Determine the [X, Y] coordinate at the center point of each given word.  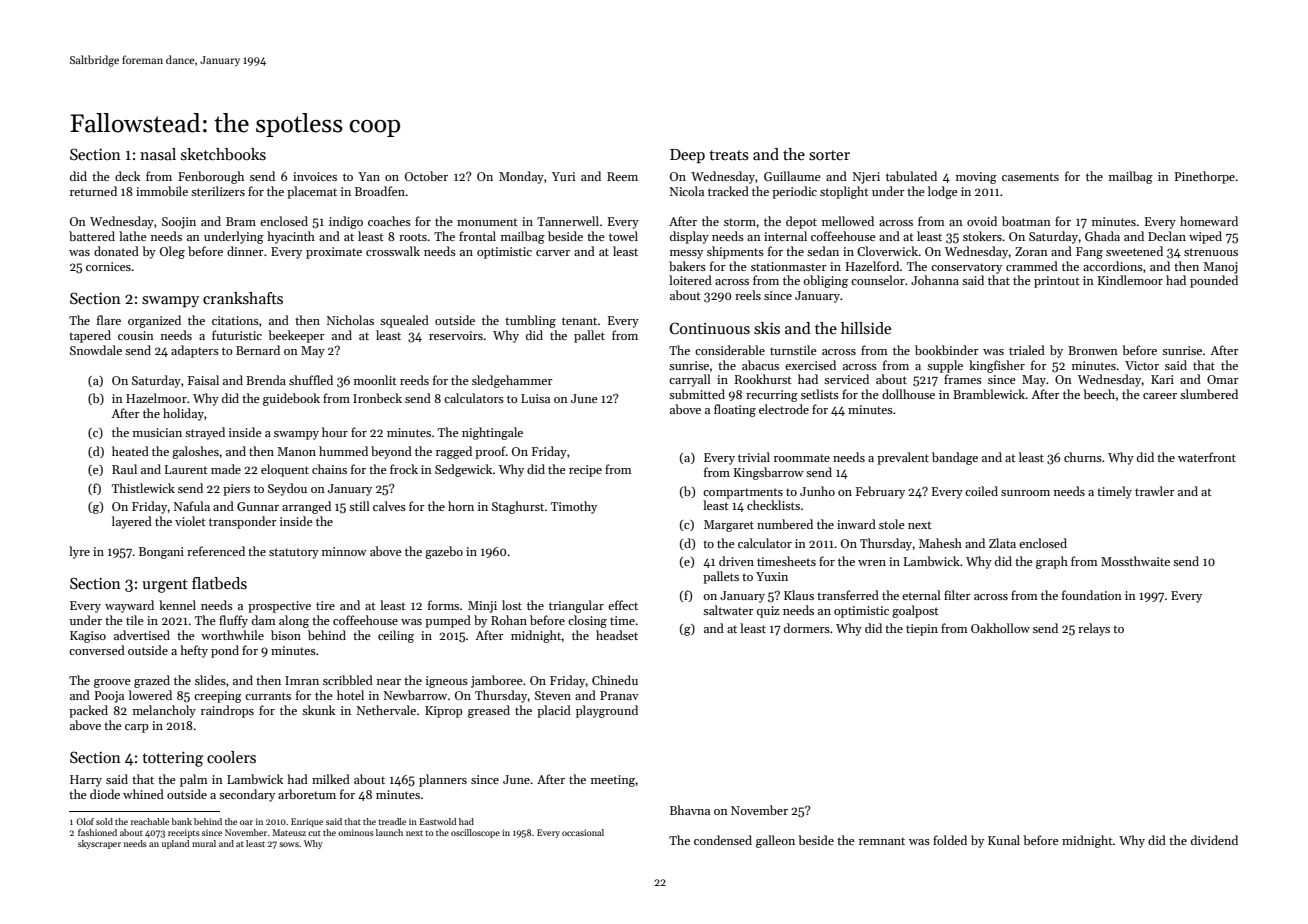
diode [105, 794]
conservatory [966, 268]
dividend [1214, 840]
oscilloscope [475, 833]
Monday [521, 177]
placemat [312, 192]
